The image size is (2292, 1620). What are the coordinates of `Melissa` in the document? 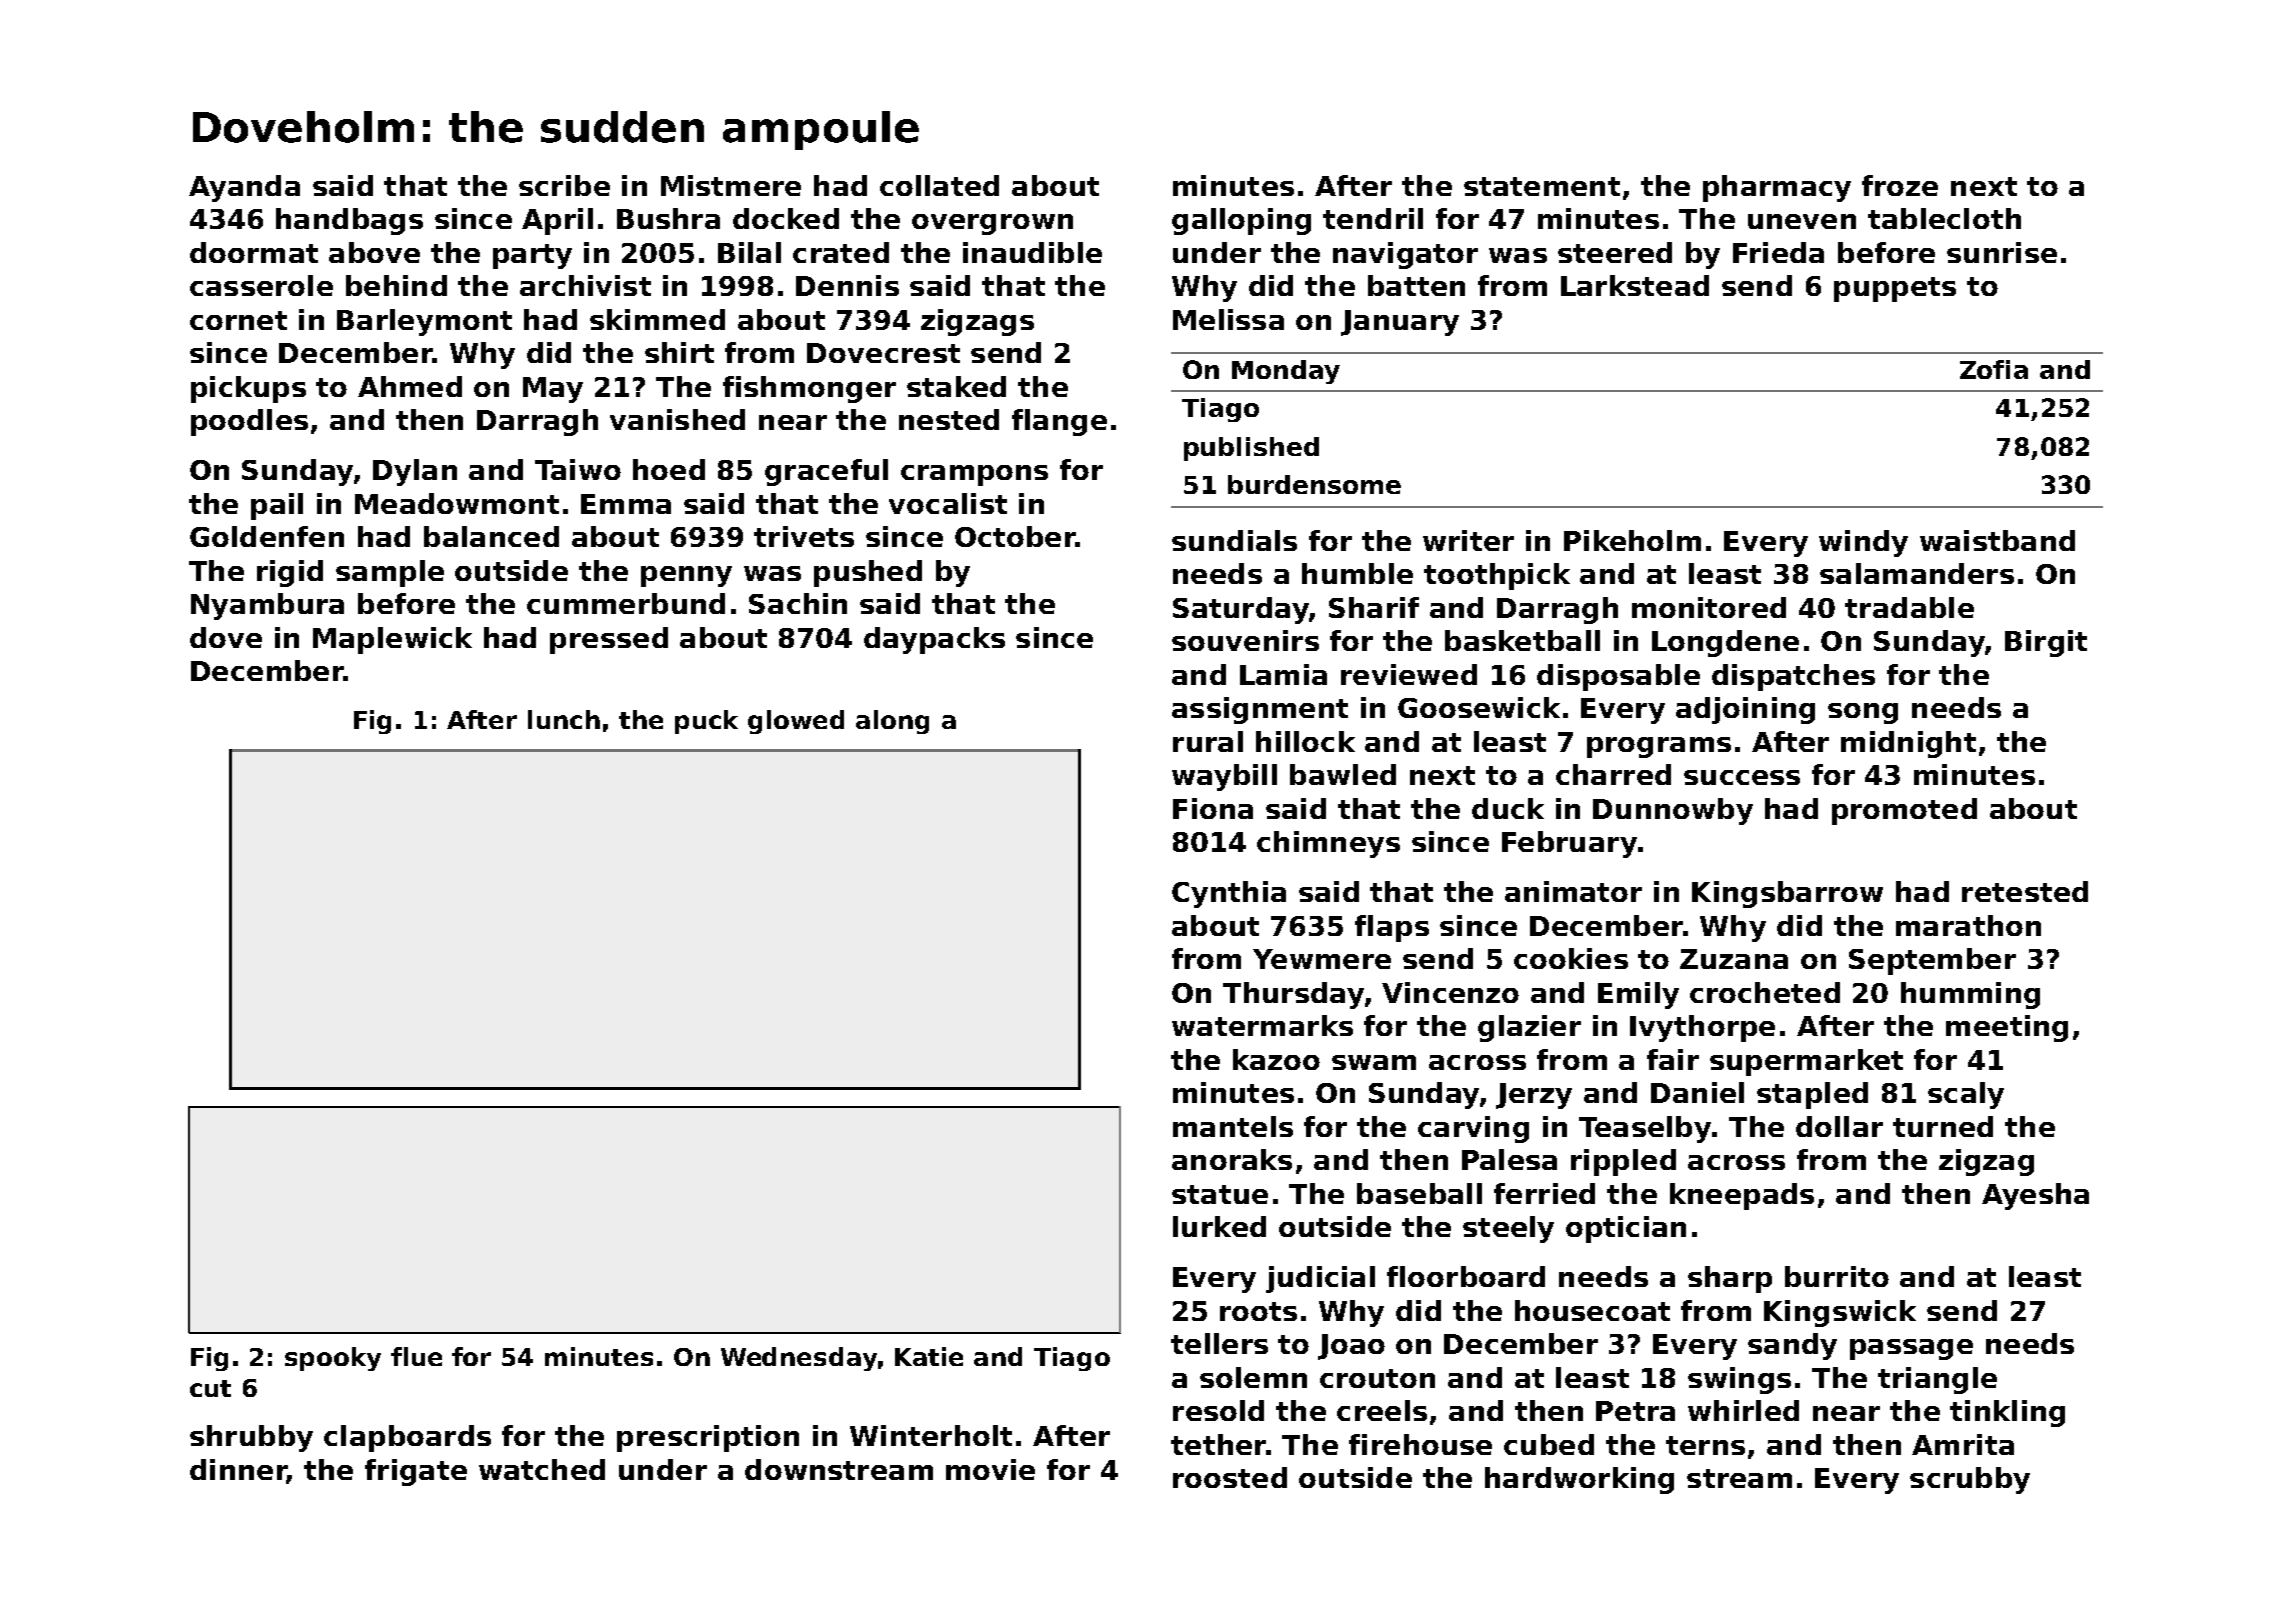 It's located at (1228, 319).
